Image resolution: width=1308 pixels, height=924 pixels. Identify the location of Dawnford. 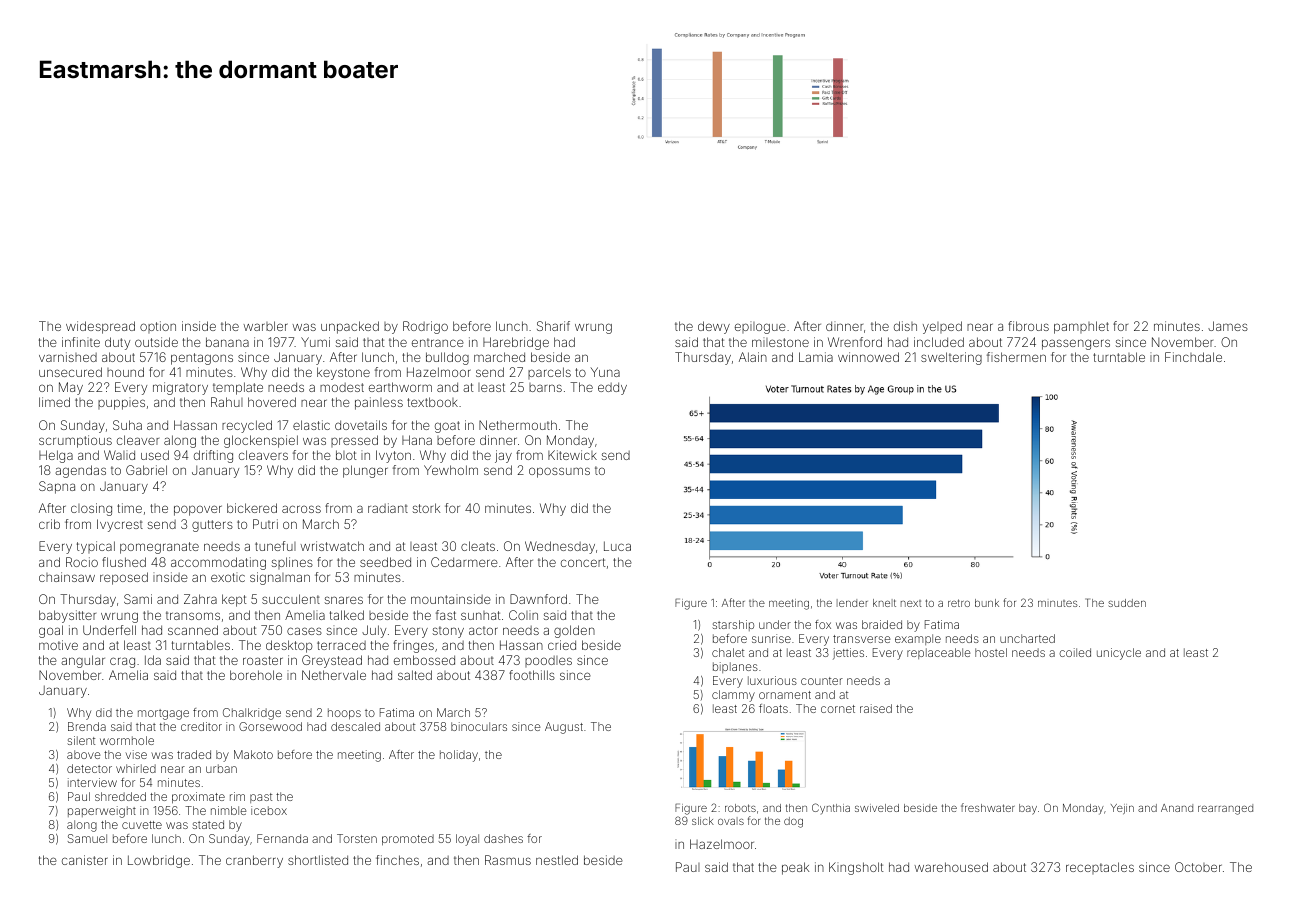
(538, 599).
